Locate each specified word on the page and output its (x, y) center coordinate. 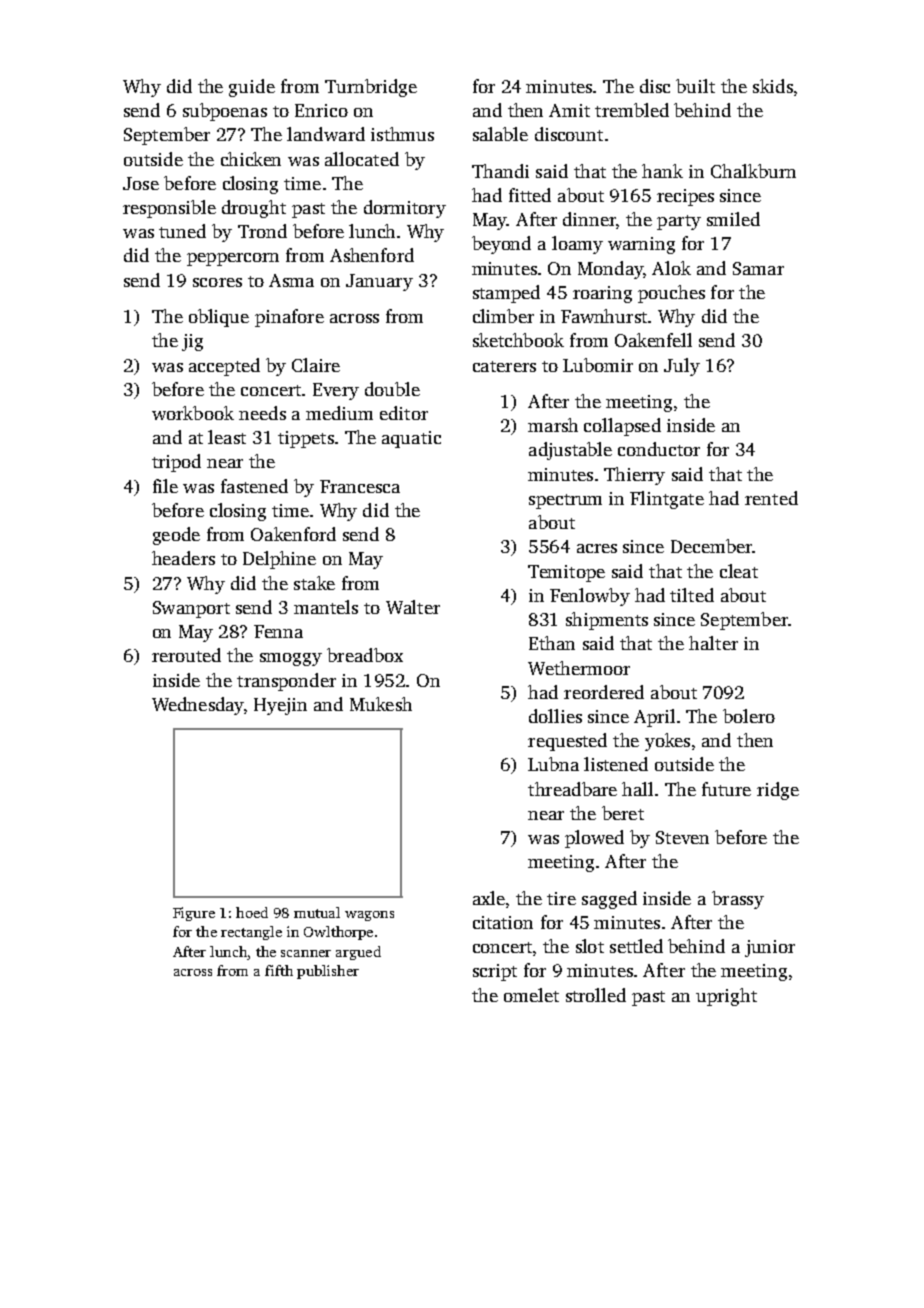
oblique (219, 318)
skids (773, 86)
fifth (279, 970)
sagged (609, 900)
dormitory (405, 209)
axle (489, 898)
